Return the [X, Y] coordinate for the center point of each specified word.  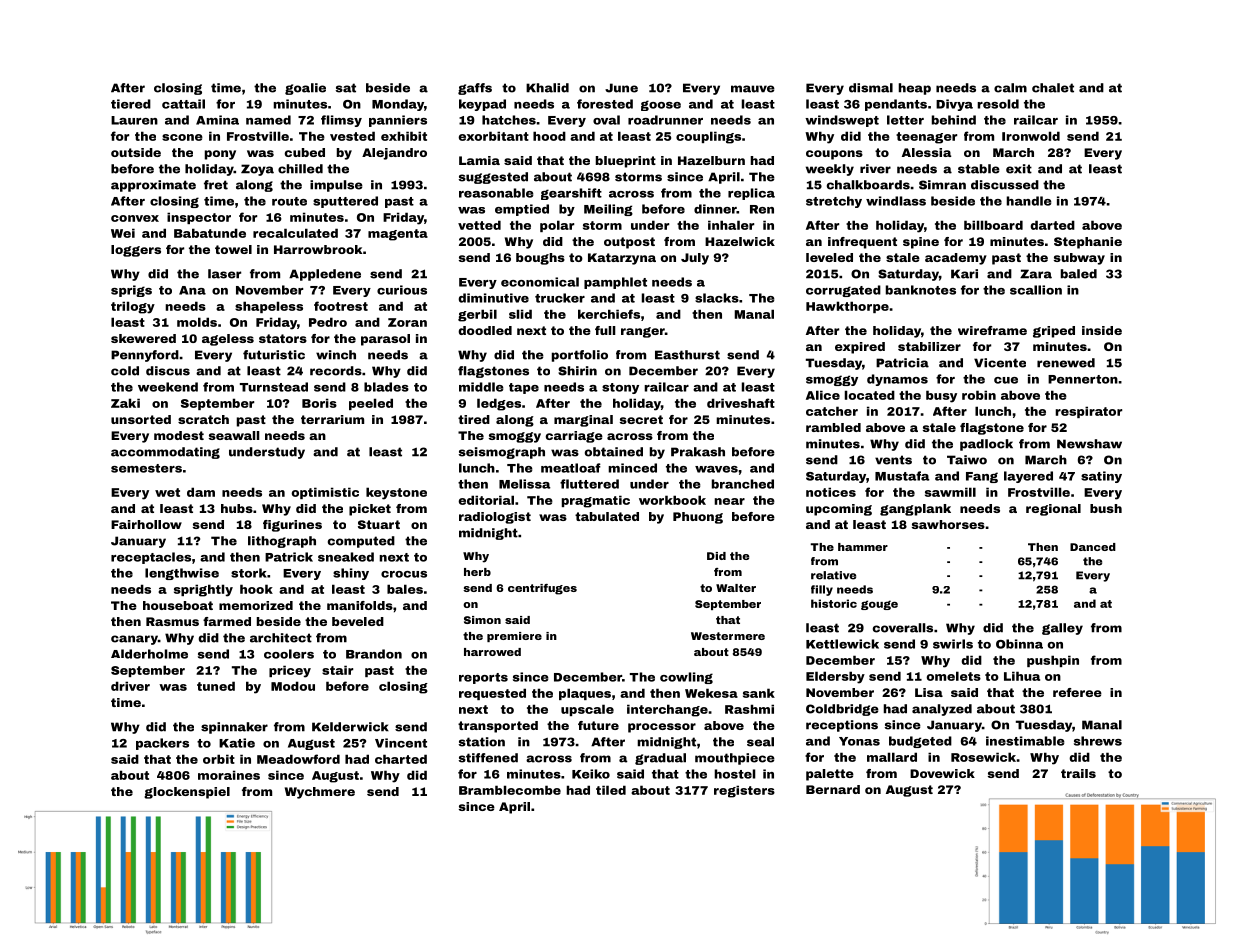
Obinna [1019, 644]
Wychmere [320, 793]
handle [1028, 201]
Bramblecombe [510, 790]
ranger [643, 332]
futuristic [274, 355]
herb [477, 572]
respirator [1088, 412]
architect [281, 638]
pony [220, 155]
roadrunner [665, 120]
